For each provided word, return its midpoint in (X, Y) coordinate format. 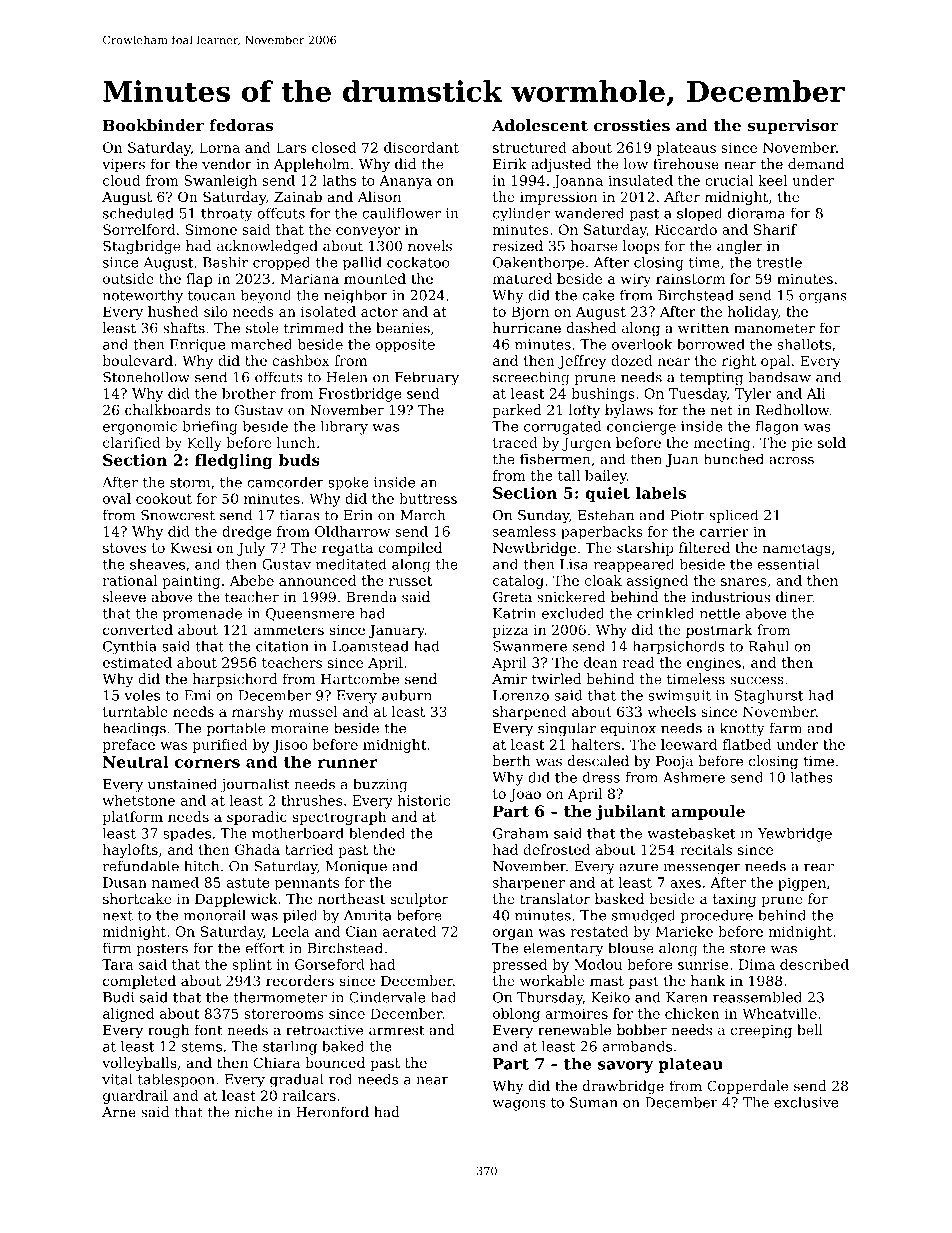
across (791, 461)
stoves (124, 548)
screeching (531, 378)
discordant (421, 147)
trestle (779, 262)
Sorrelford (139, 229)
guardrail (135, 1097)
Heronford (332, 1112)
